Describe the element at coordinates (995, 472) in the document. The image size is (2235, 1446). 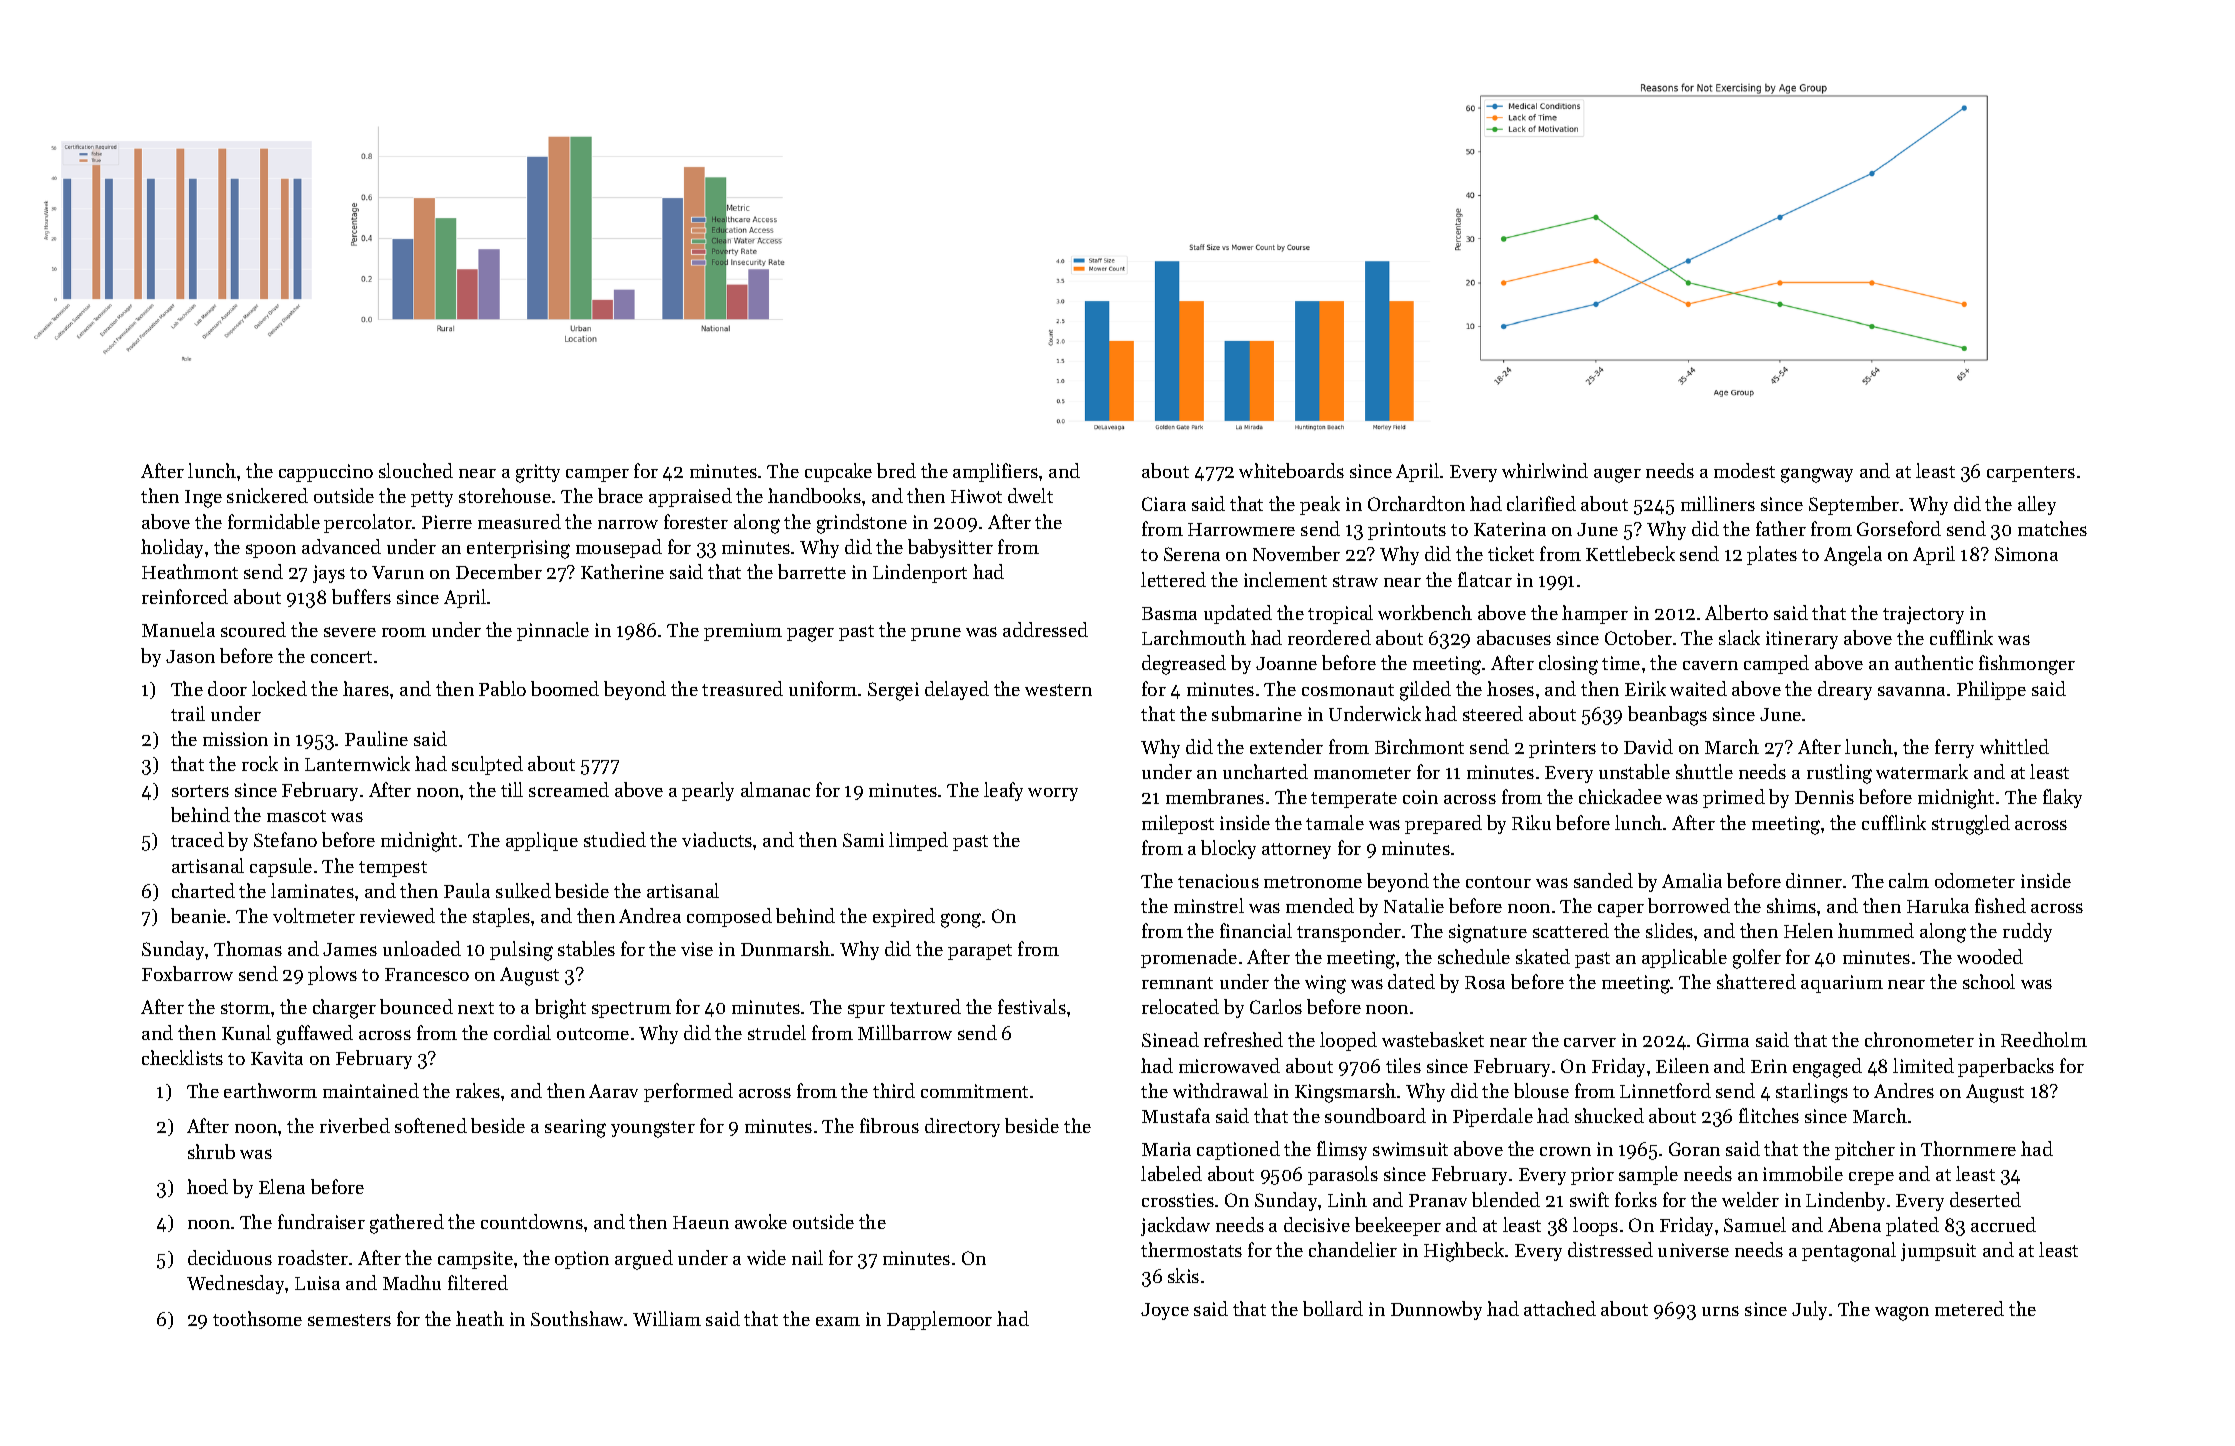
I see `amplifiers` at that location.
